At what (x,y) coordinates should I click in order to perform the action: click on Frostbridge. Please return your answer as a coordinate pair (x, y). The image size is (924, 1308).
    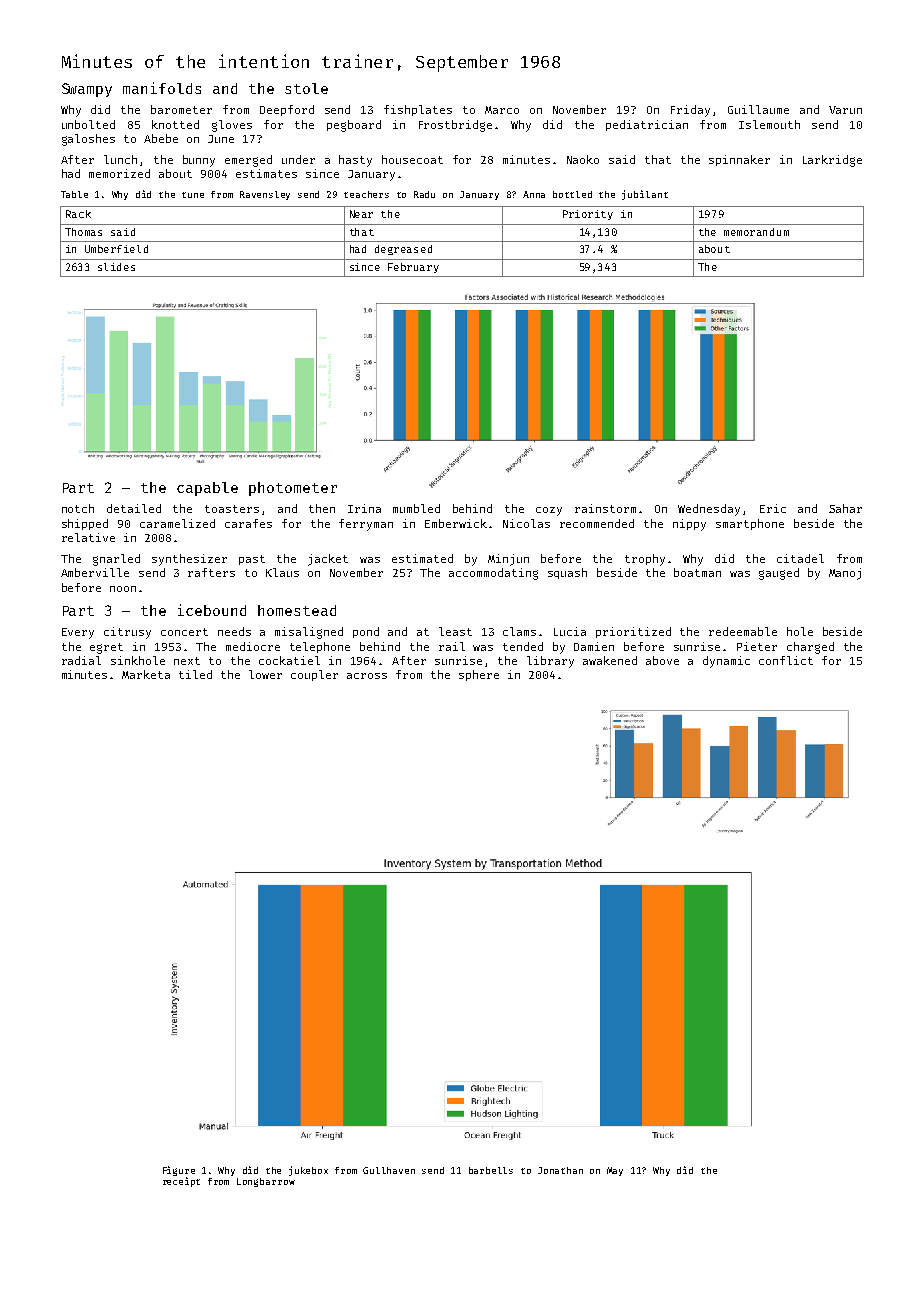
    Looking at the image, I should click on (455, 126).
